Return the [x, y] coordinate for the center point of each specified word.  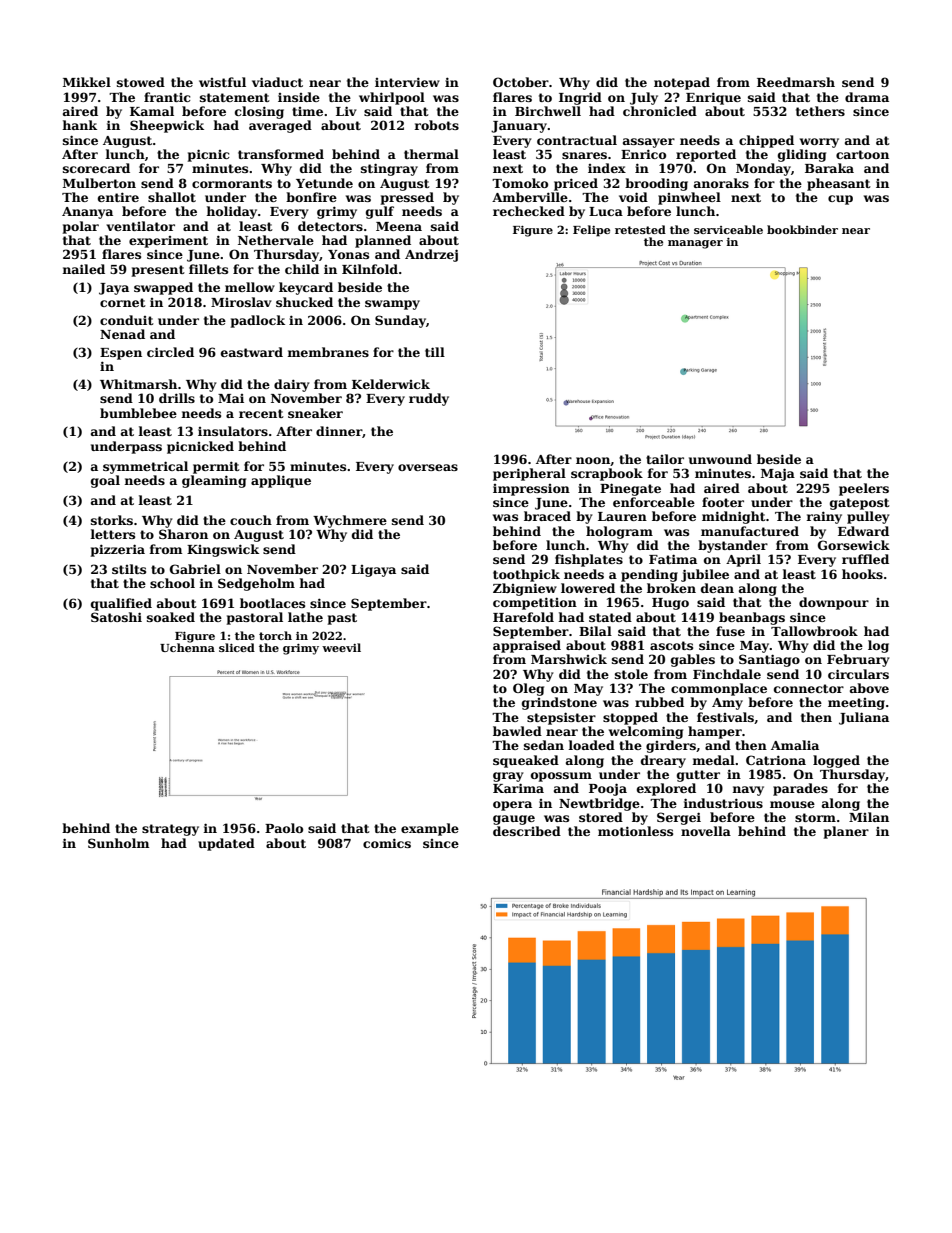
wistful [222, 82]
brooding [656, 184]
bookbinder [802, 229]
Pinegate [630, 489]
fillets [208, 269]
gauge [514, 820]
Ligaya [373, 571]
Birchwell [548, 111]
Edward [863, 531]
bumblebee [138, 413]
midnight [734, 517]
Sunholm [118, 843]
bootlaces [272, 603]
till [435, 352]
